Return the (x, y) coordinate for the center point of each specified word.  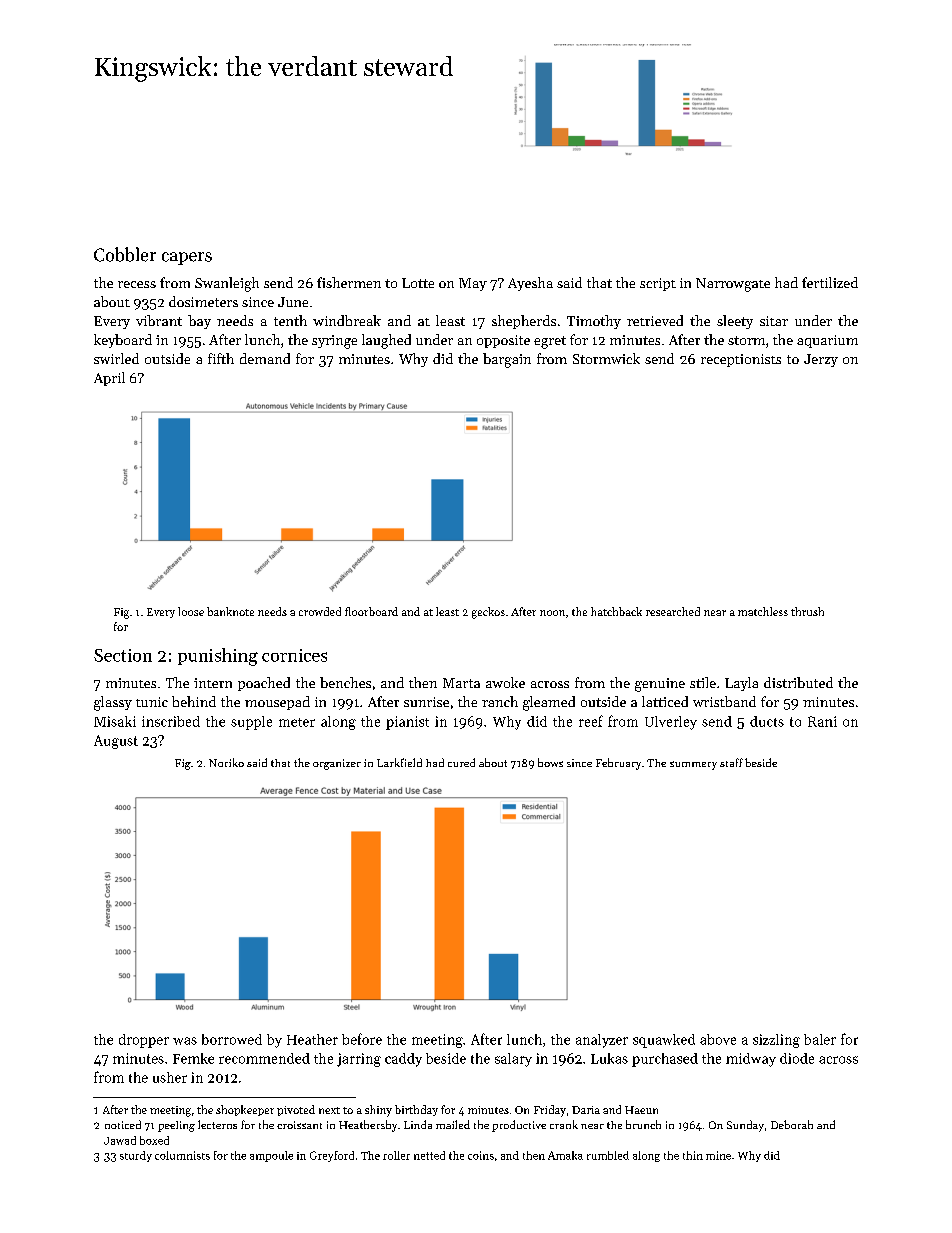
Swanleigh (227, 284)
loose (191, 611)
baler (820, 1039)
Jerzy (821, 360)
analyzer (602, 1041)
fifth (221, 358)
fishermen (349, 282)
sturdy (136, 1156)
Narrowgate (733, 285)
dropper (144, 1041)
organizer (337, 764)
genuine (660, 685)
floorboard (371, 611)
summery (693, 765)
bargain (507, 360)
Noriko (226, 762)
